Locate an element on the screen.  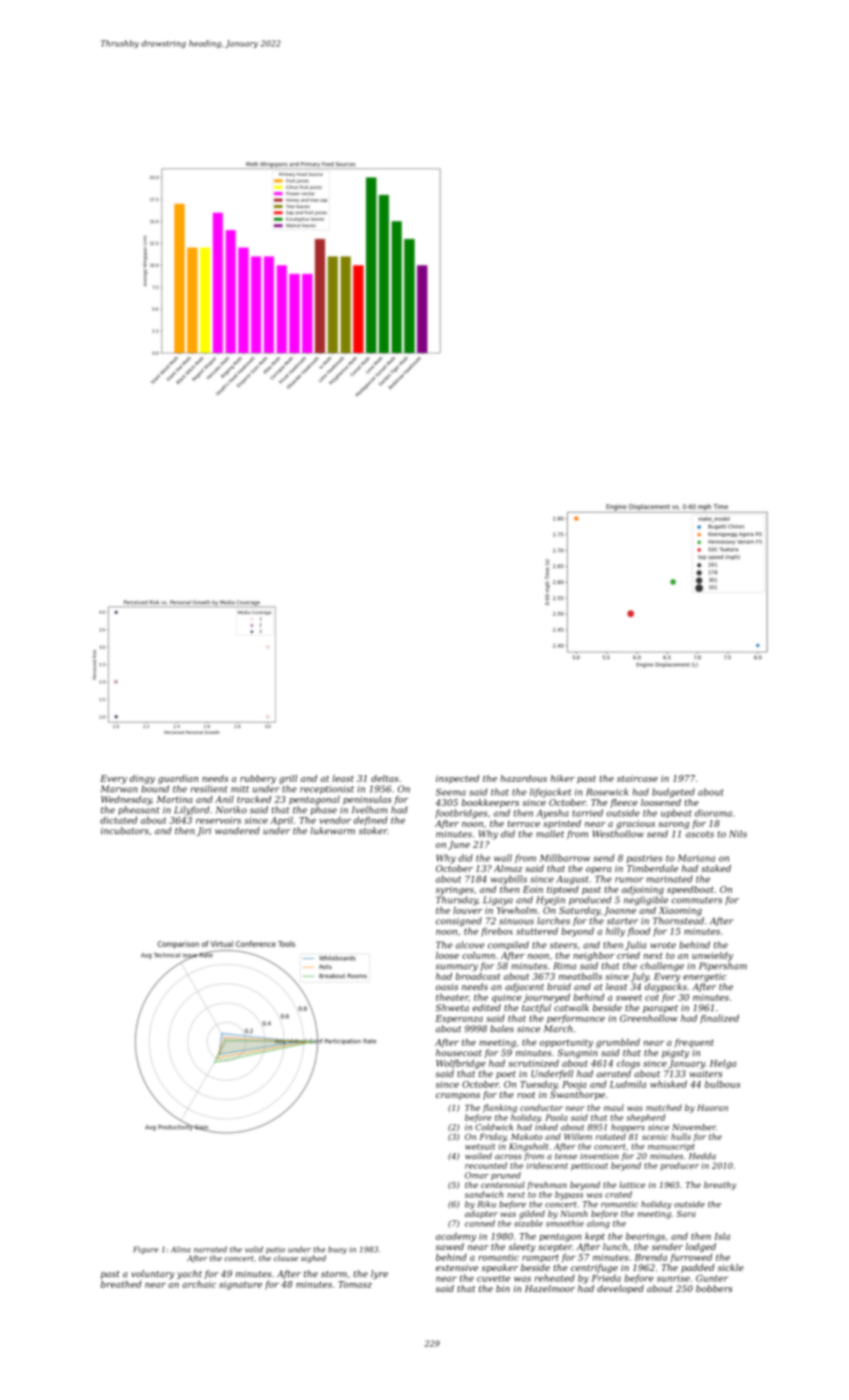
housecoat is located at coordinates (459, 1052).
